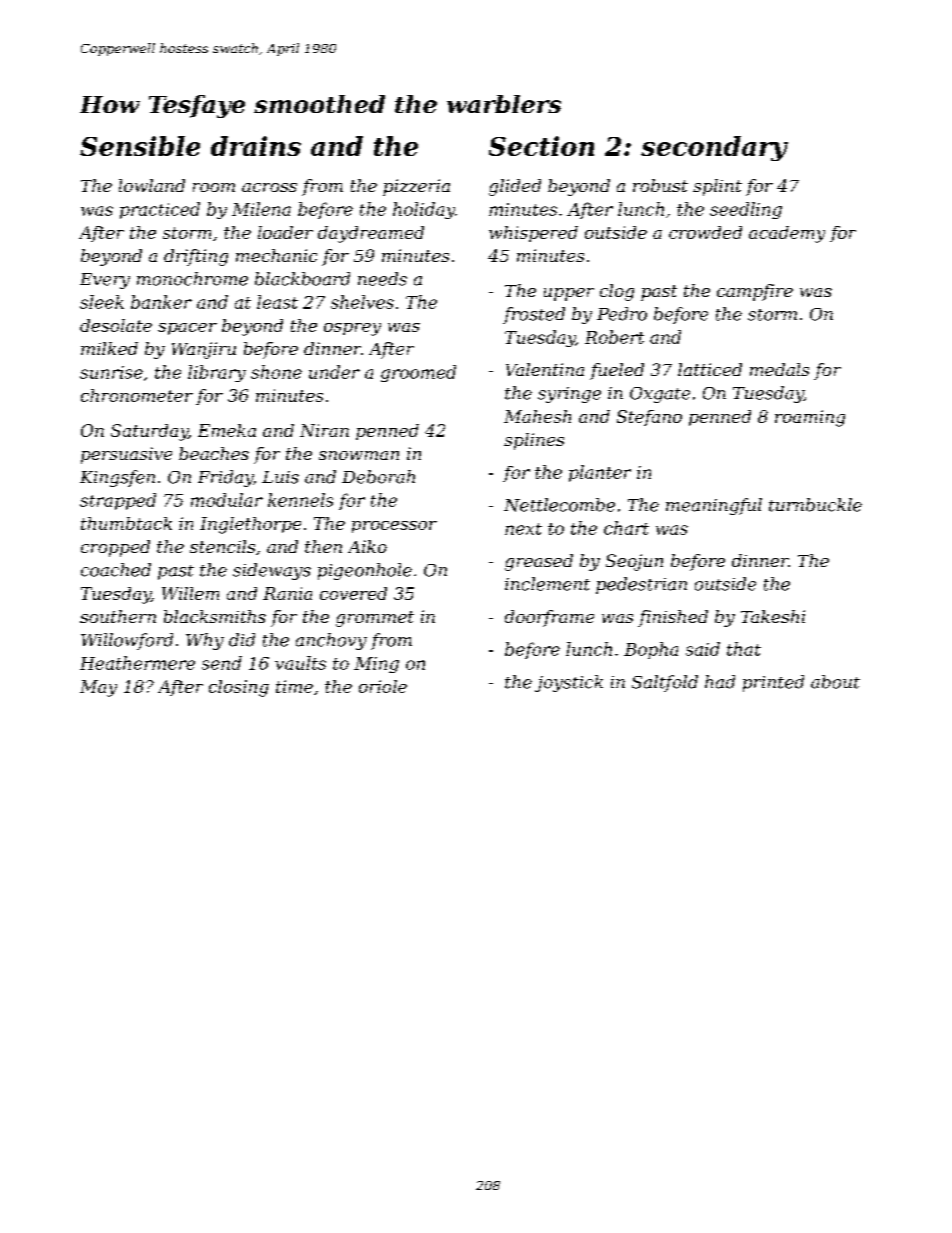 This screenshot has height=1233, width=952. I want to click on seedling, so click(746, 210).
